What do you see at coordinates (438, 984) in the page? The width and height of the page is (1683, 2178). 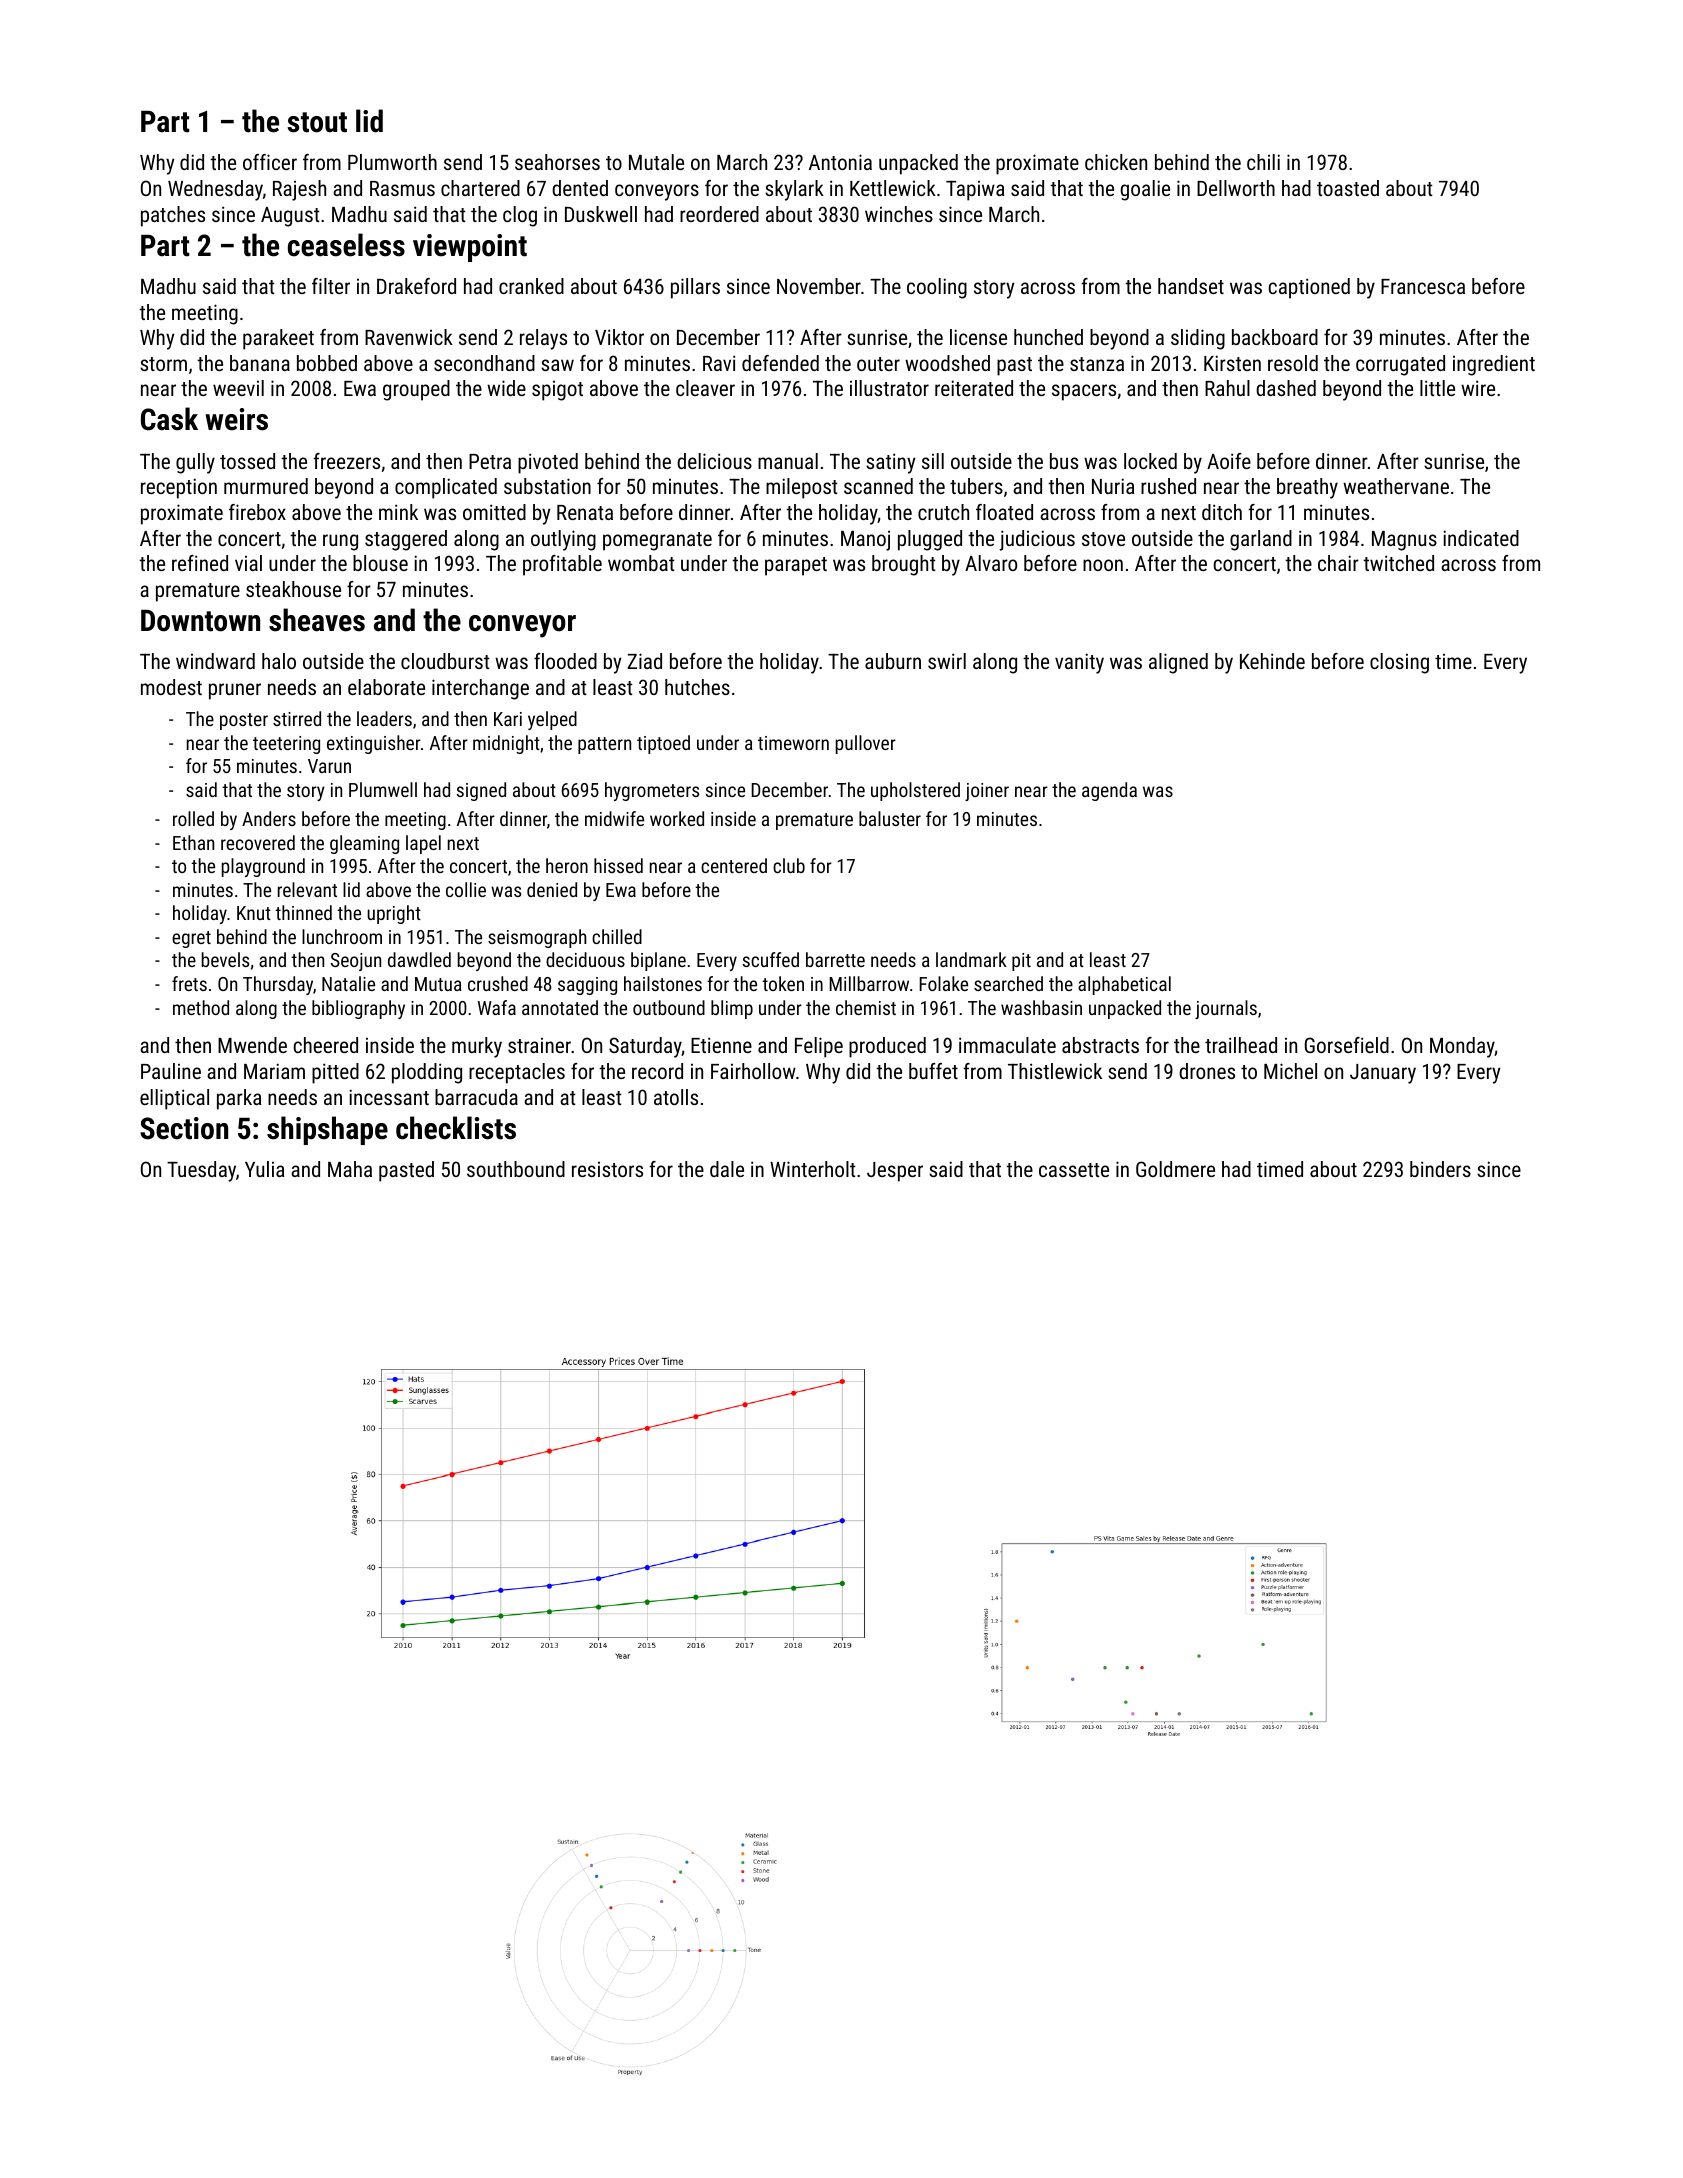 I see `Mutua` at bounding box center [438, 984].
